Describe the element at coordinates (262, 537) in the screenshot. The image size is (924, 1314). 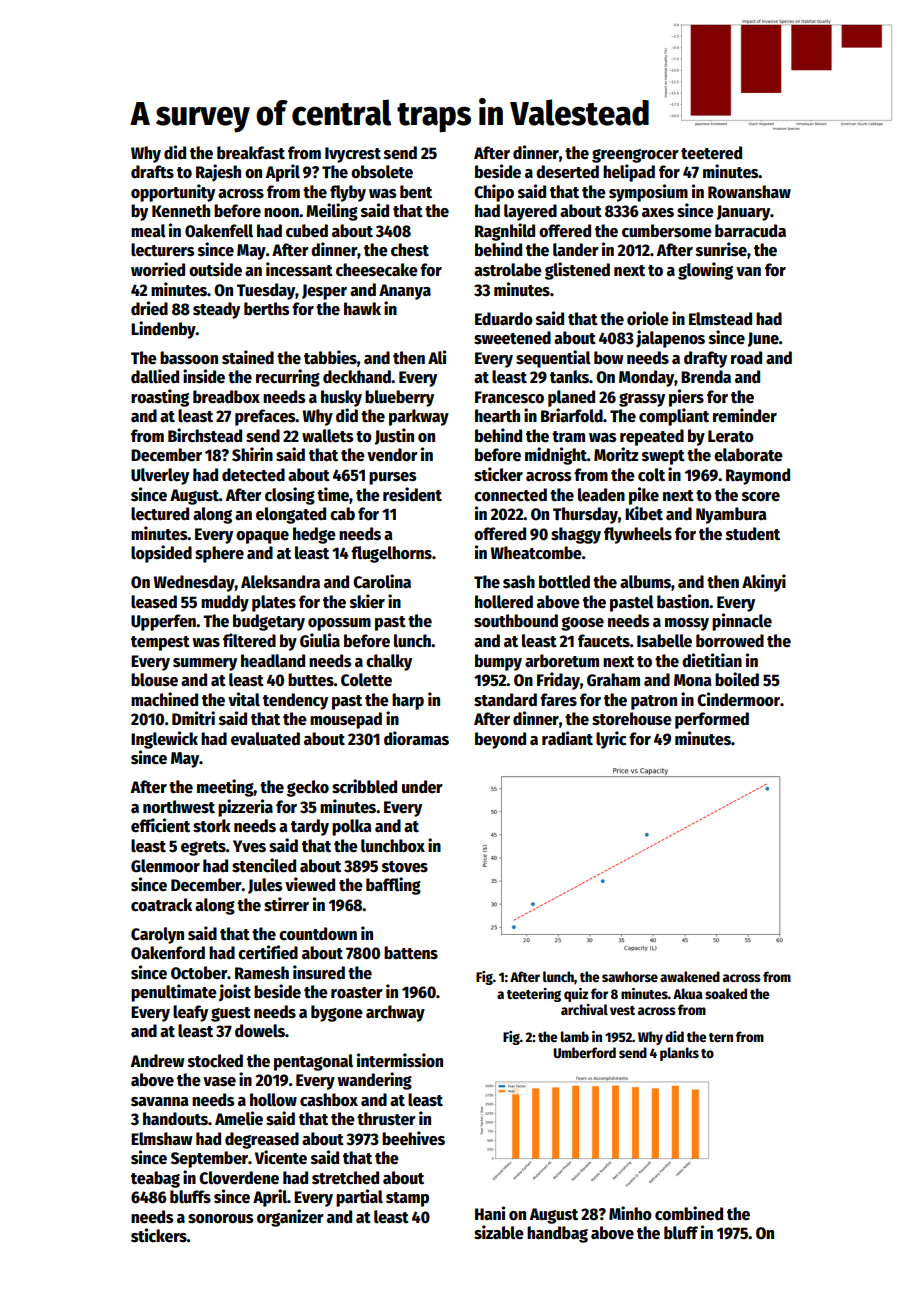
I see `opaque` at that location.
